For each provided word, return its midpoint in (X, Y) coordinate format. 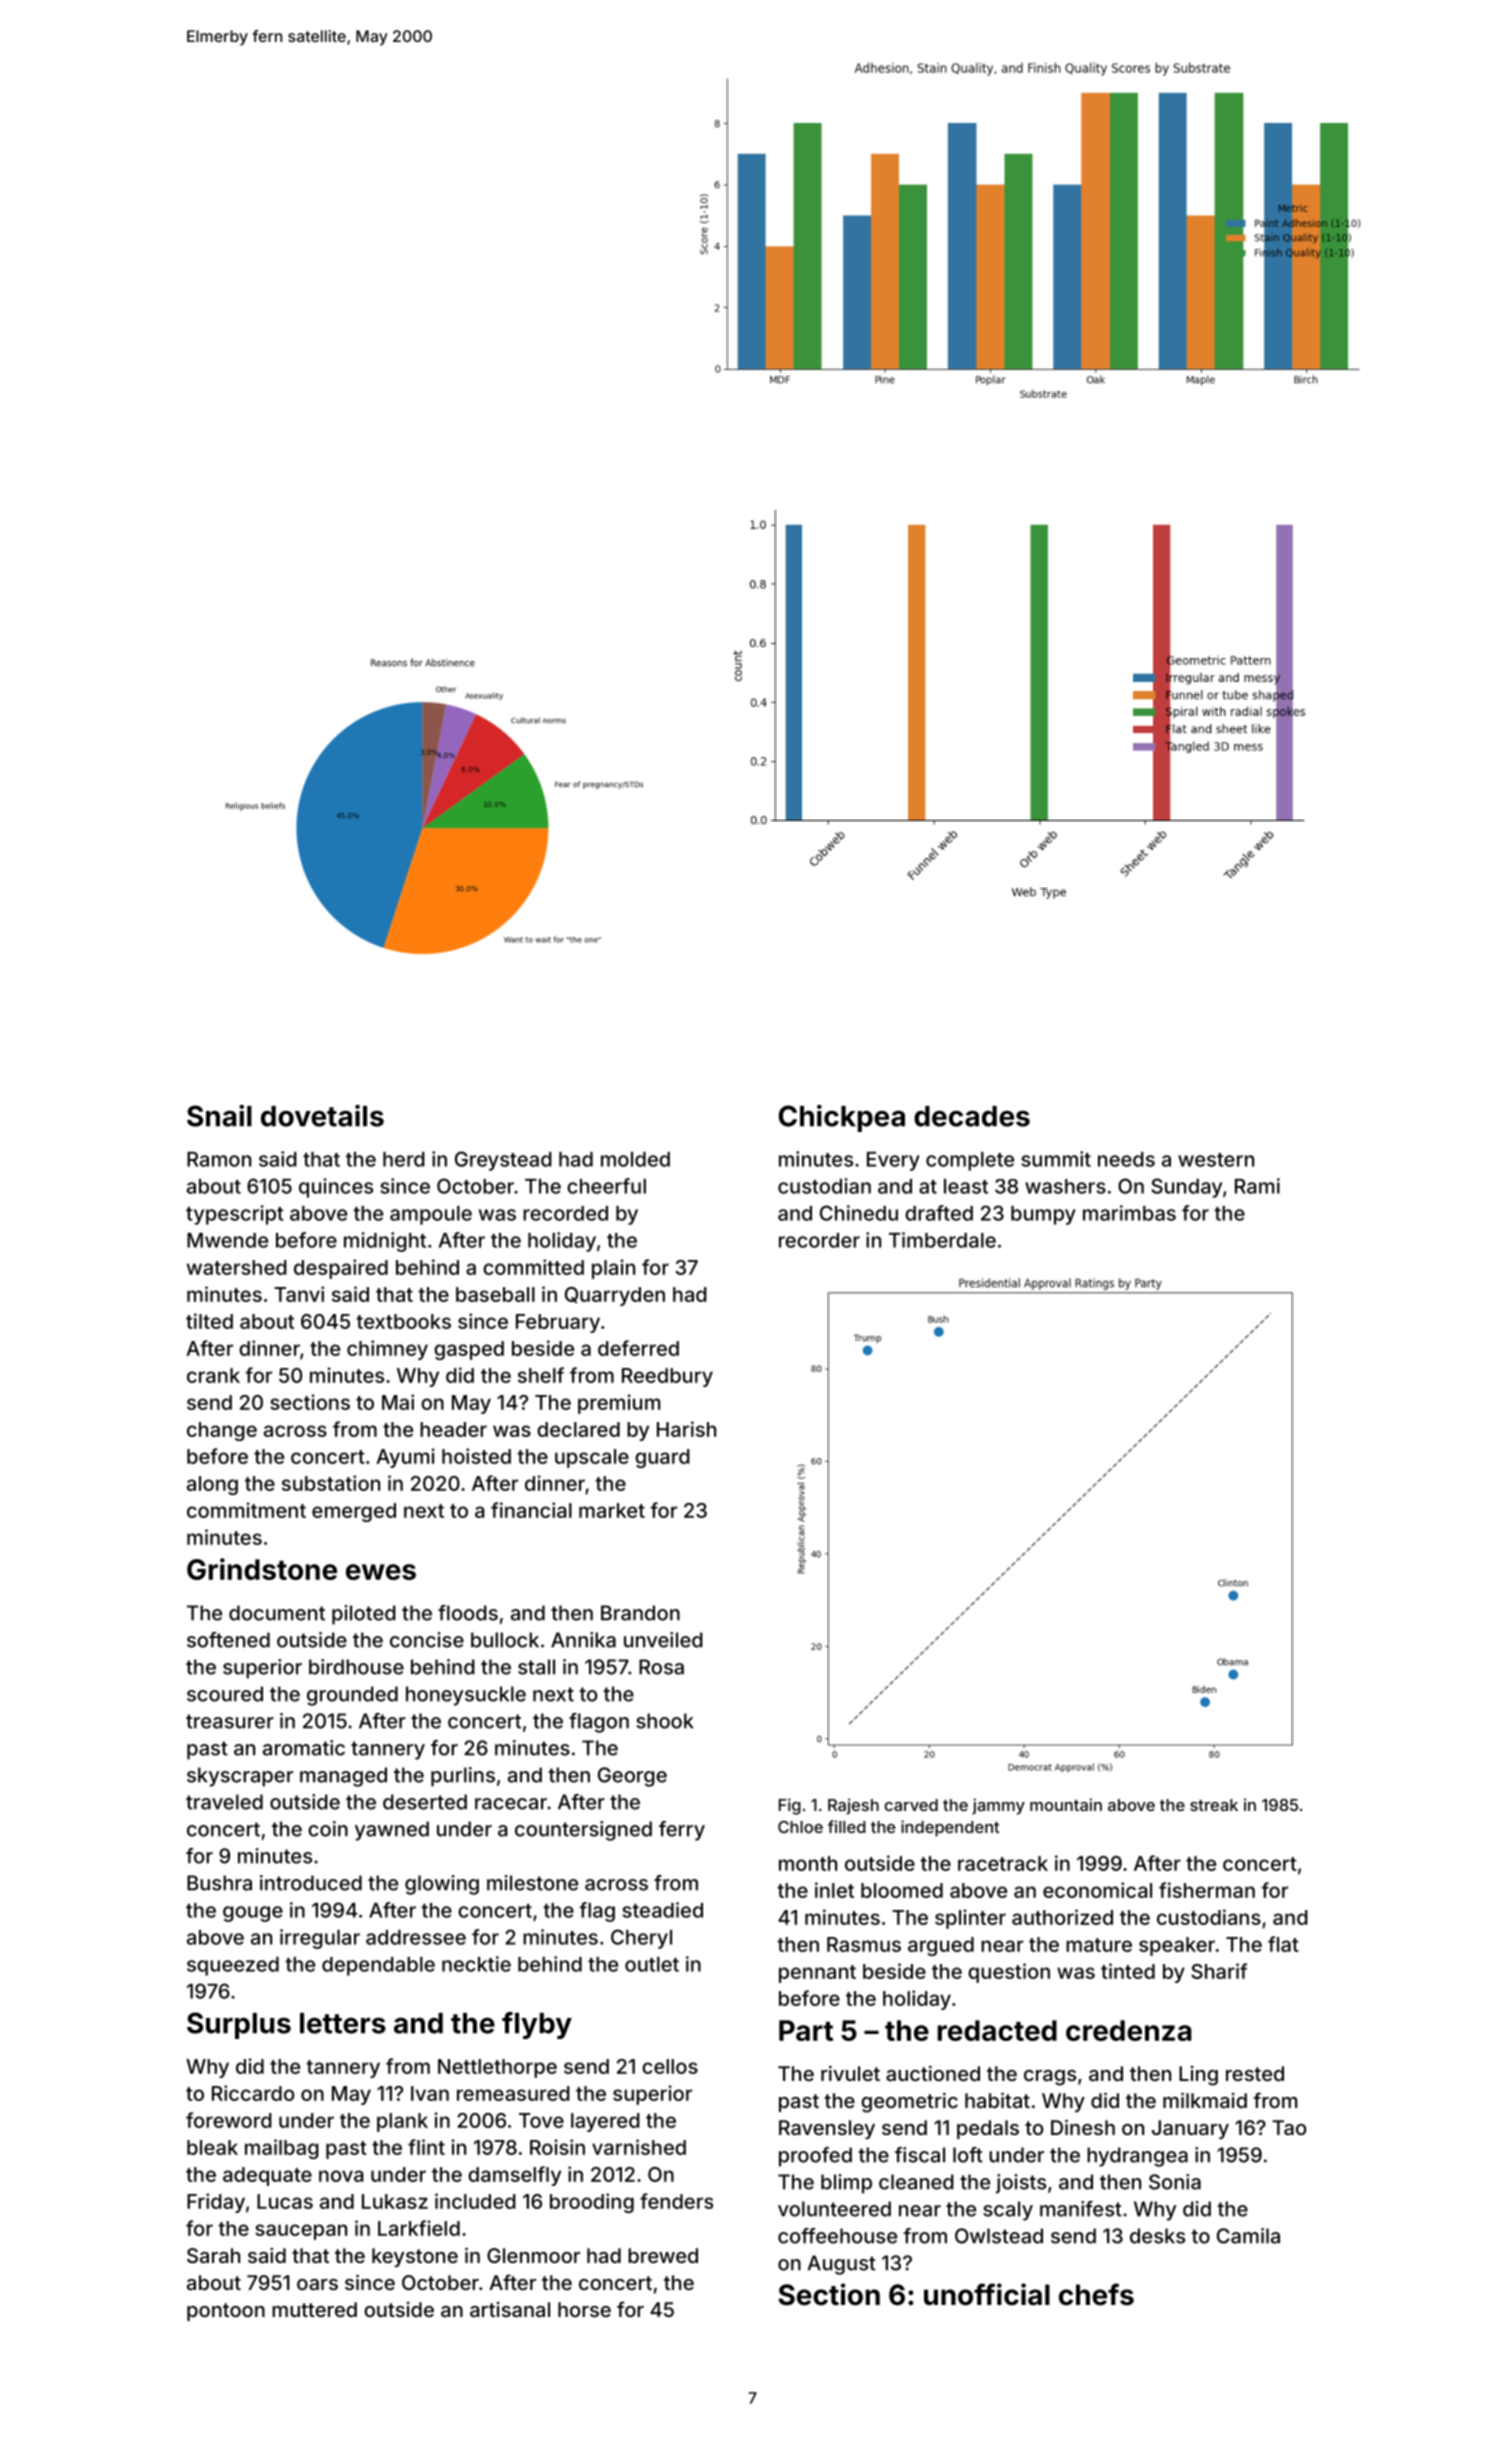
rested (1255, 2073)
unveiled (663, 1640)
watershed (237, 1267)
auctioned (933, 2073)
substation (331, 1483)
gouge (253, 1914)
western (1216, 1160)
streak (1214, 1805)
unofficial (987, 2294)
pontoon (226, 2312)
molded (635, 1159)
